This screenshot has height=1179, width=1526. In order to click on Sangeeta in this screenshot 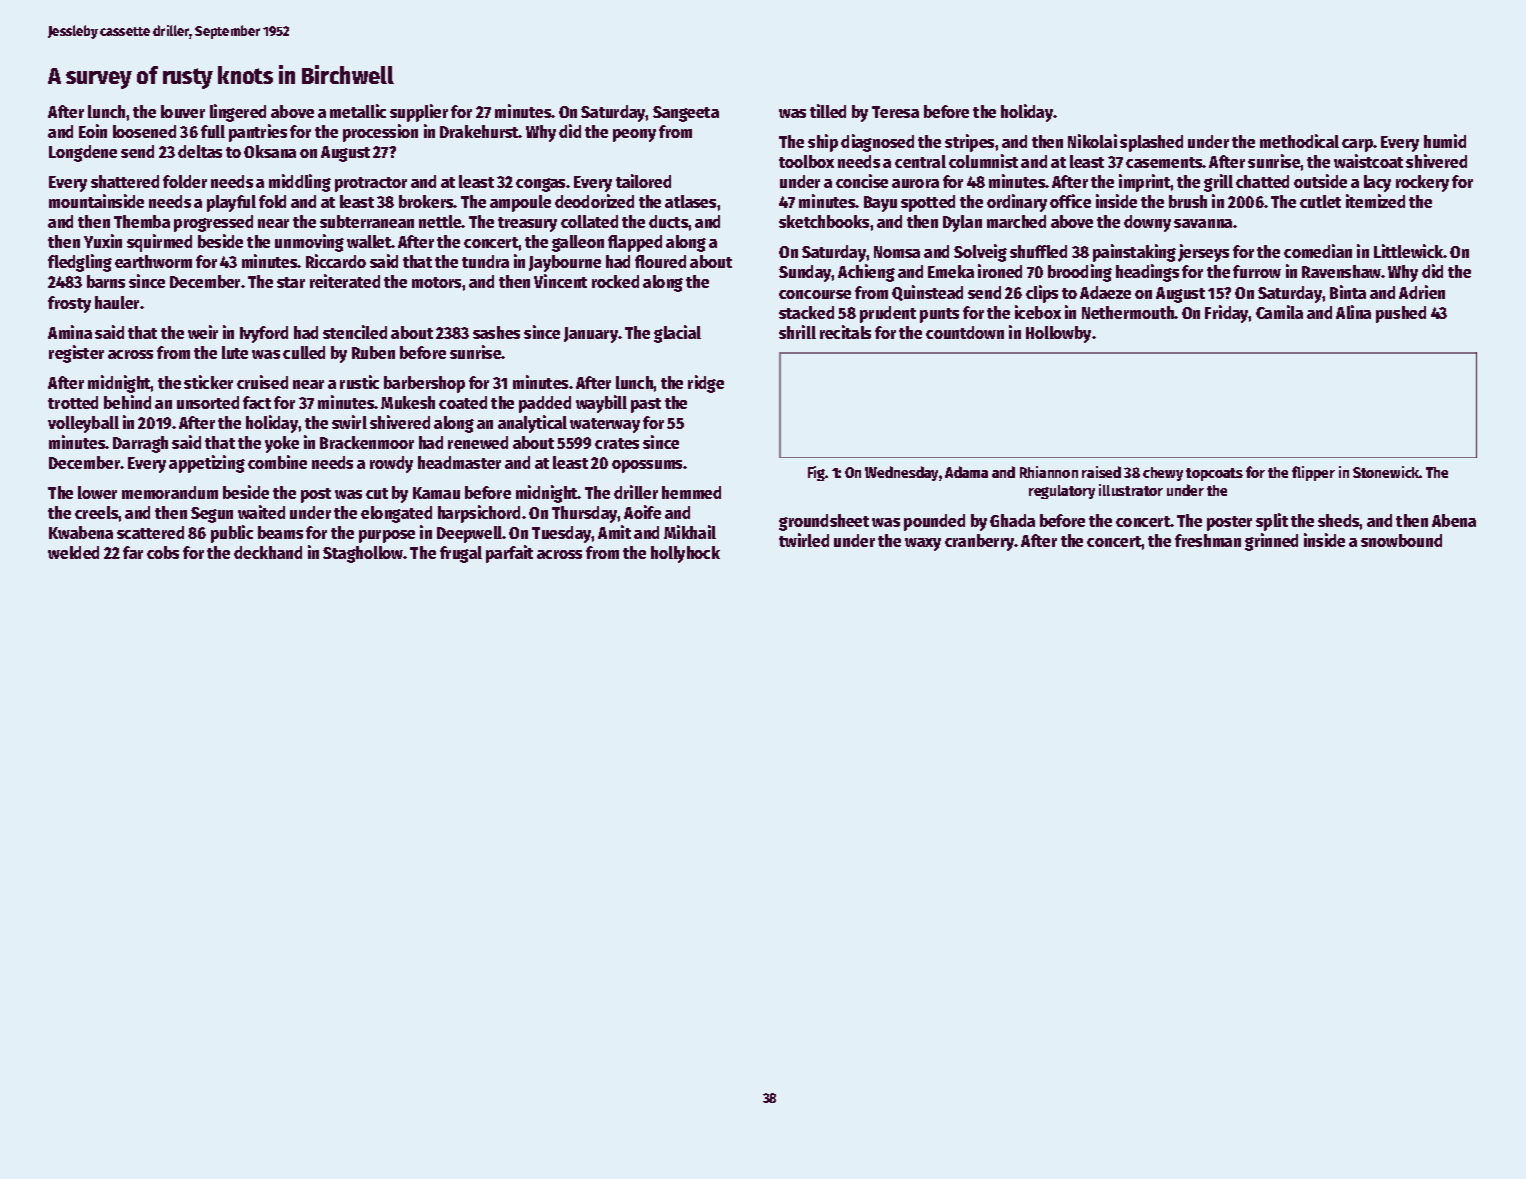, I will do `click(686, 114)`.
